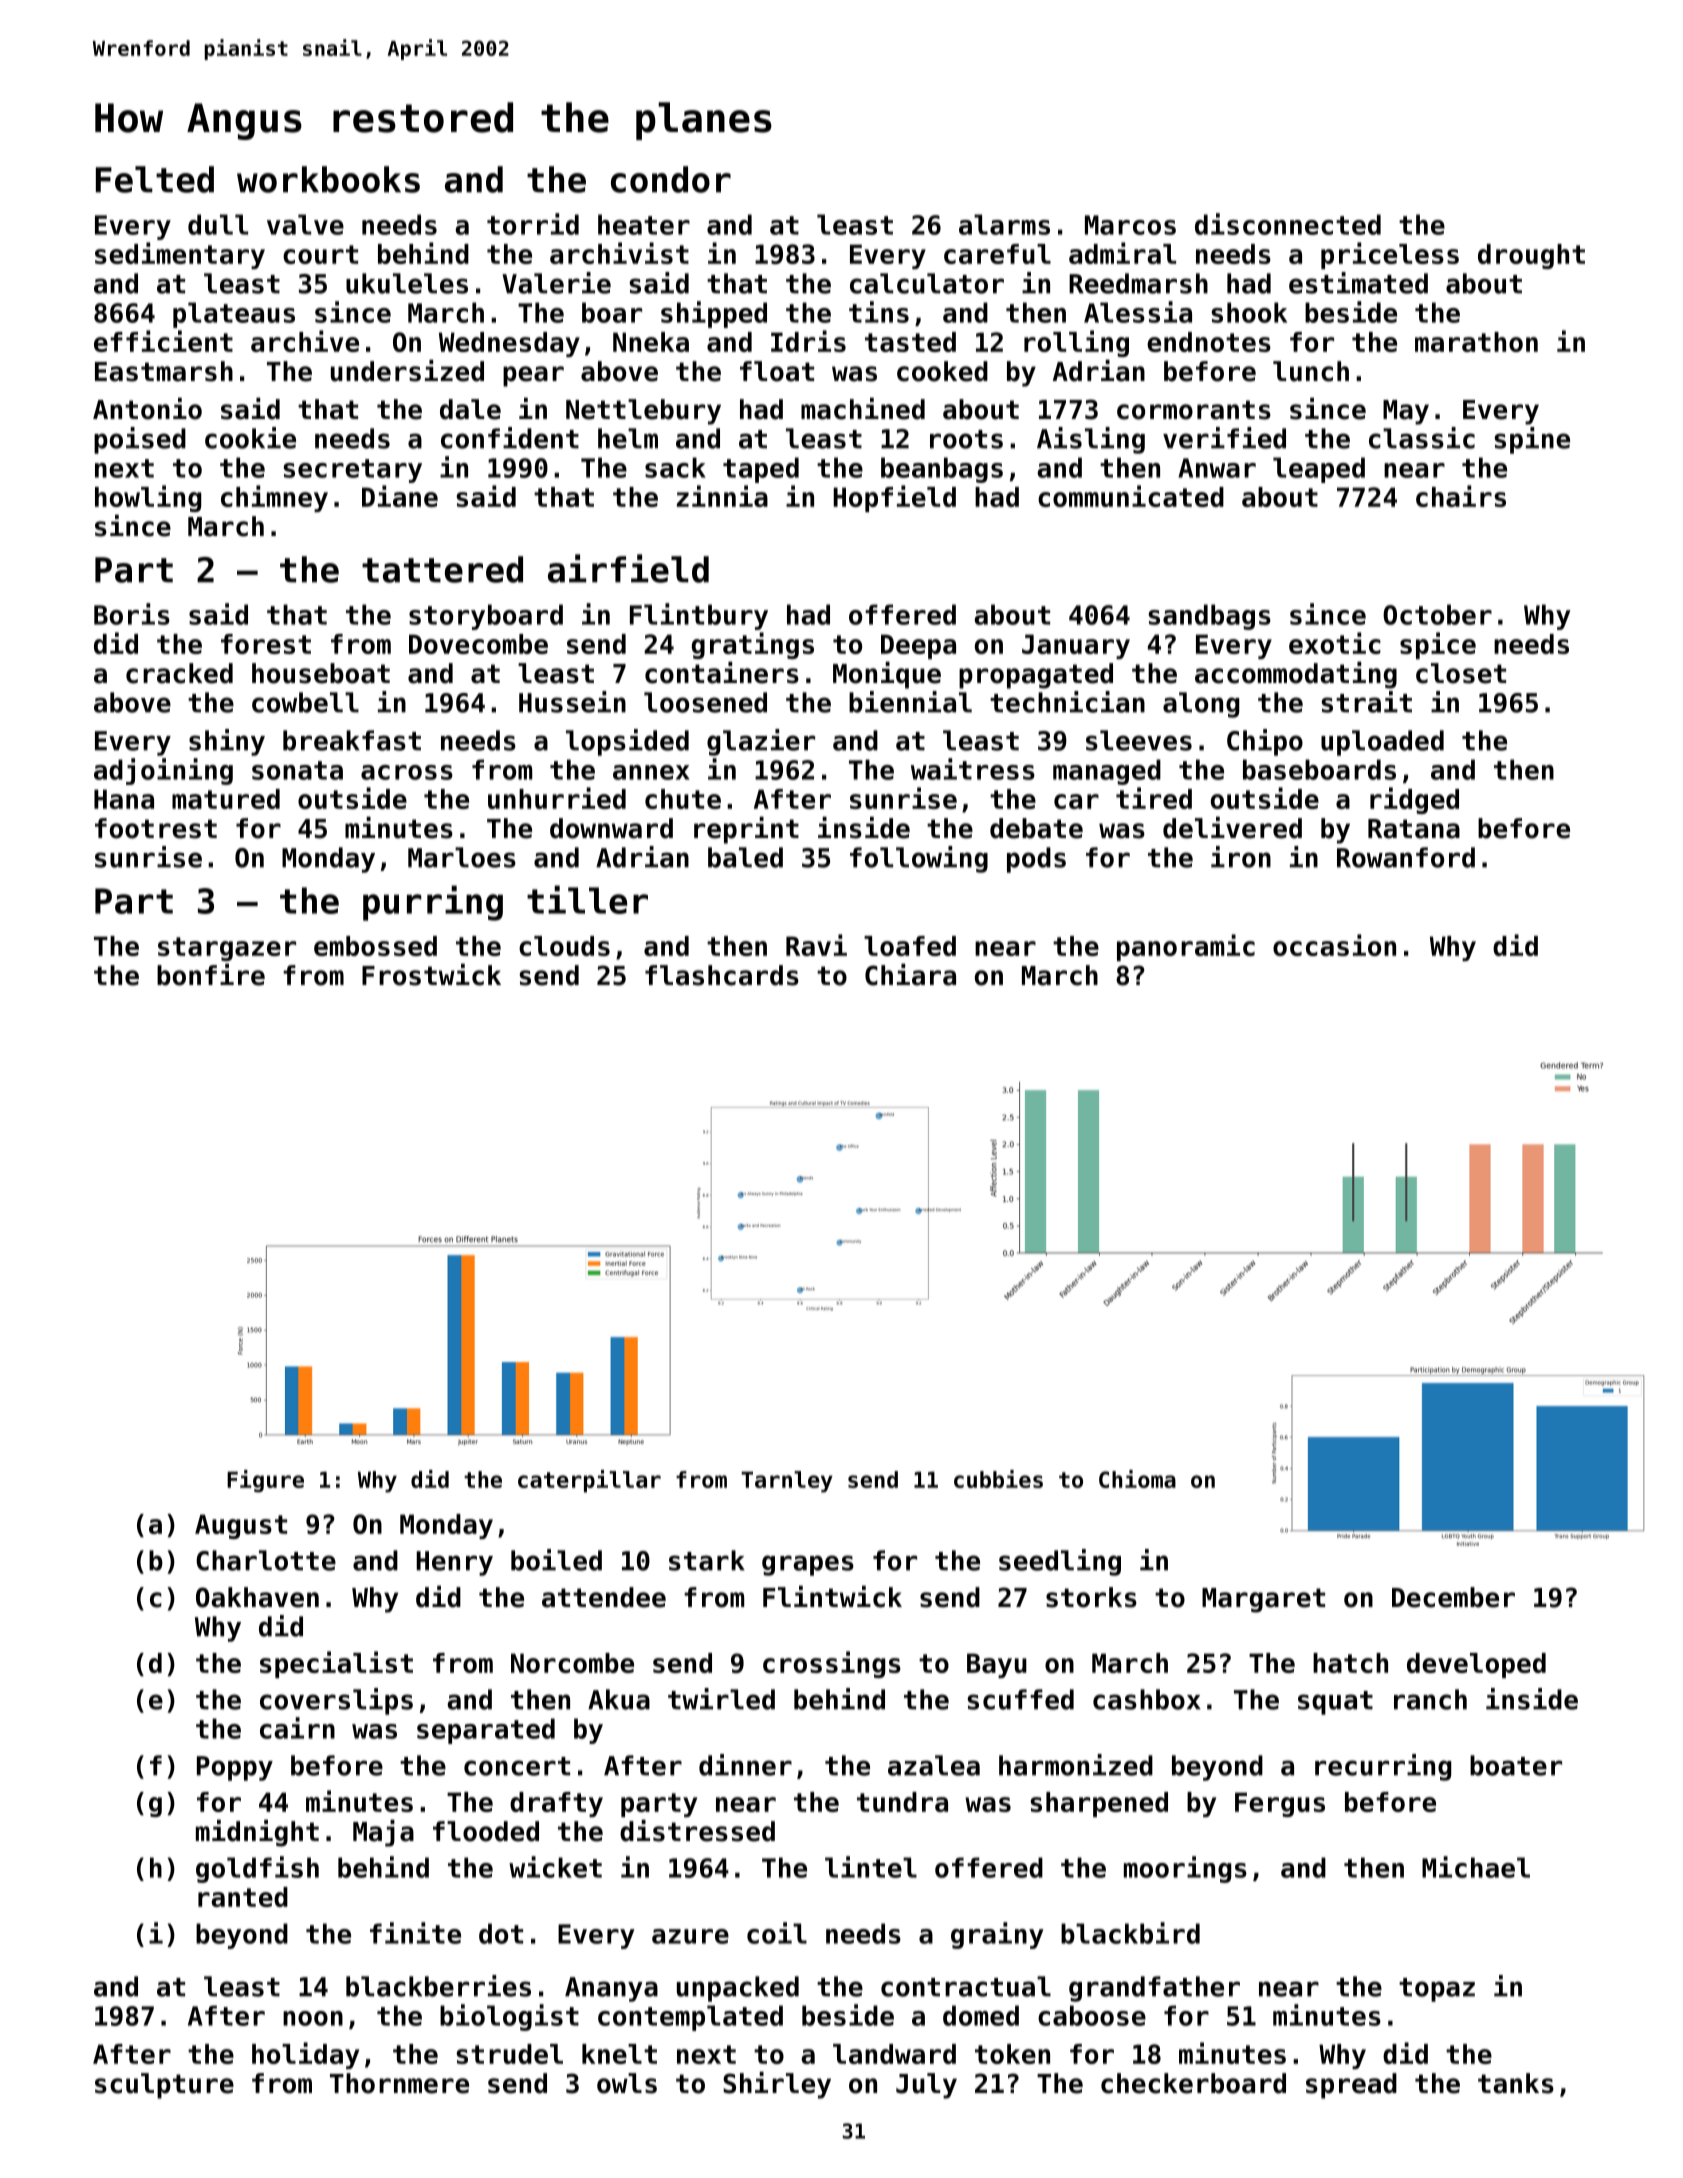 The width and height of the page is (1683, 2178). Describe the element at coordinates (745, 857) in the page. I see `baled` at that location.
